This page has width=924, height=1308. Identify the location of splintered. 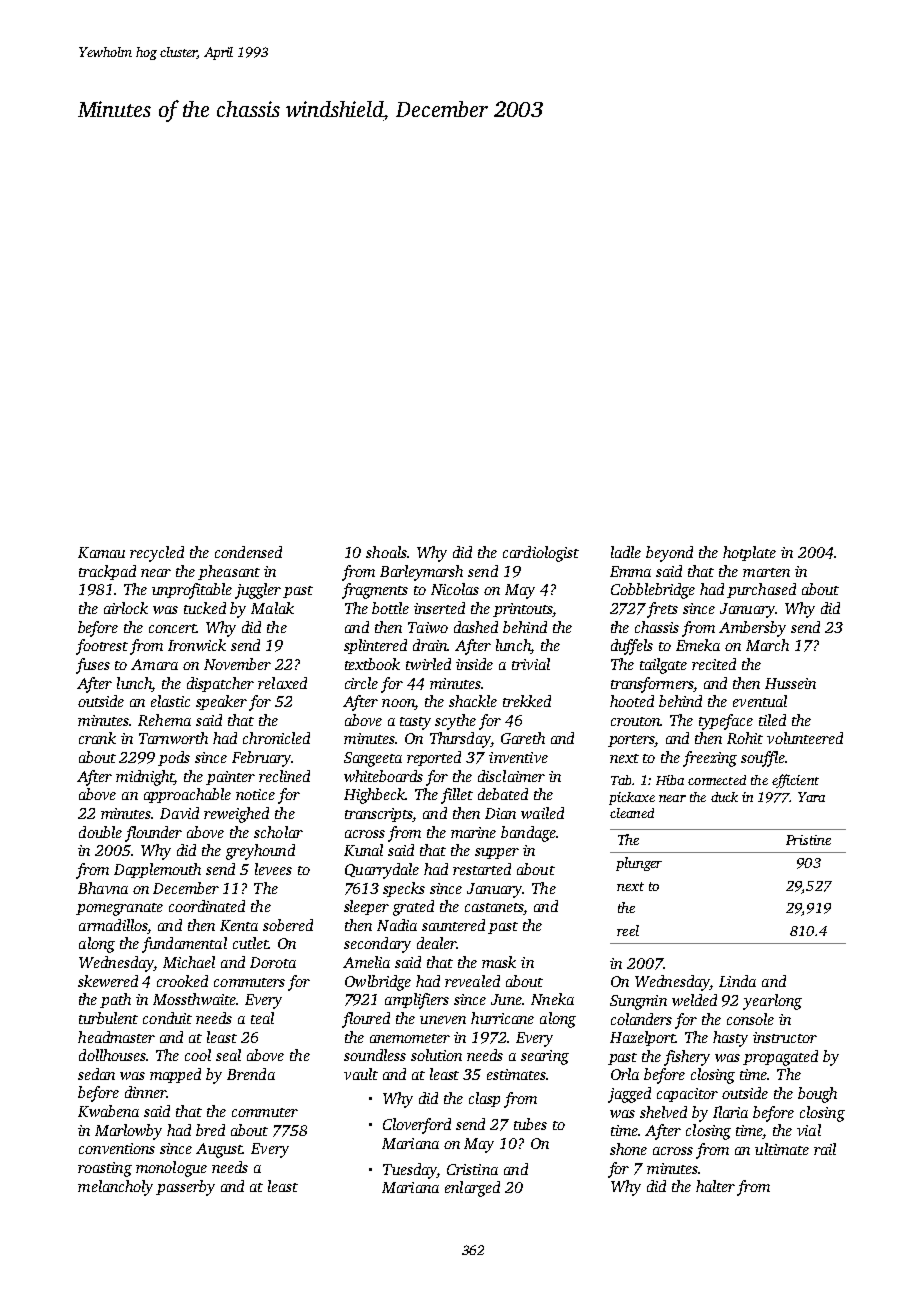
(375, 646).
